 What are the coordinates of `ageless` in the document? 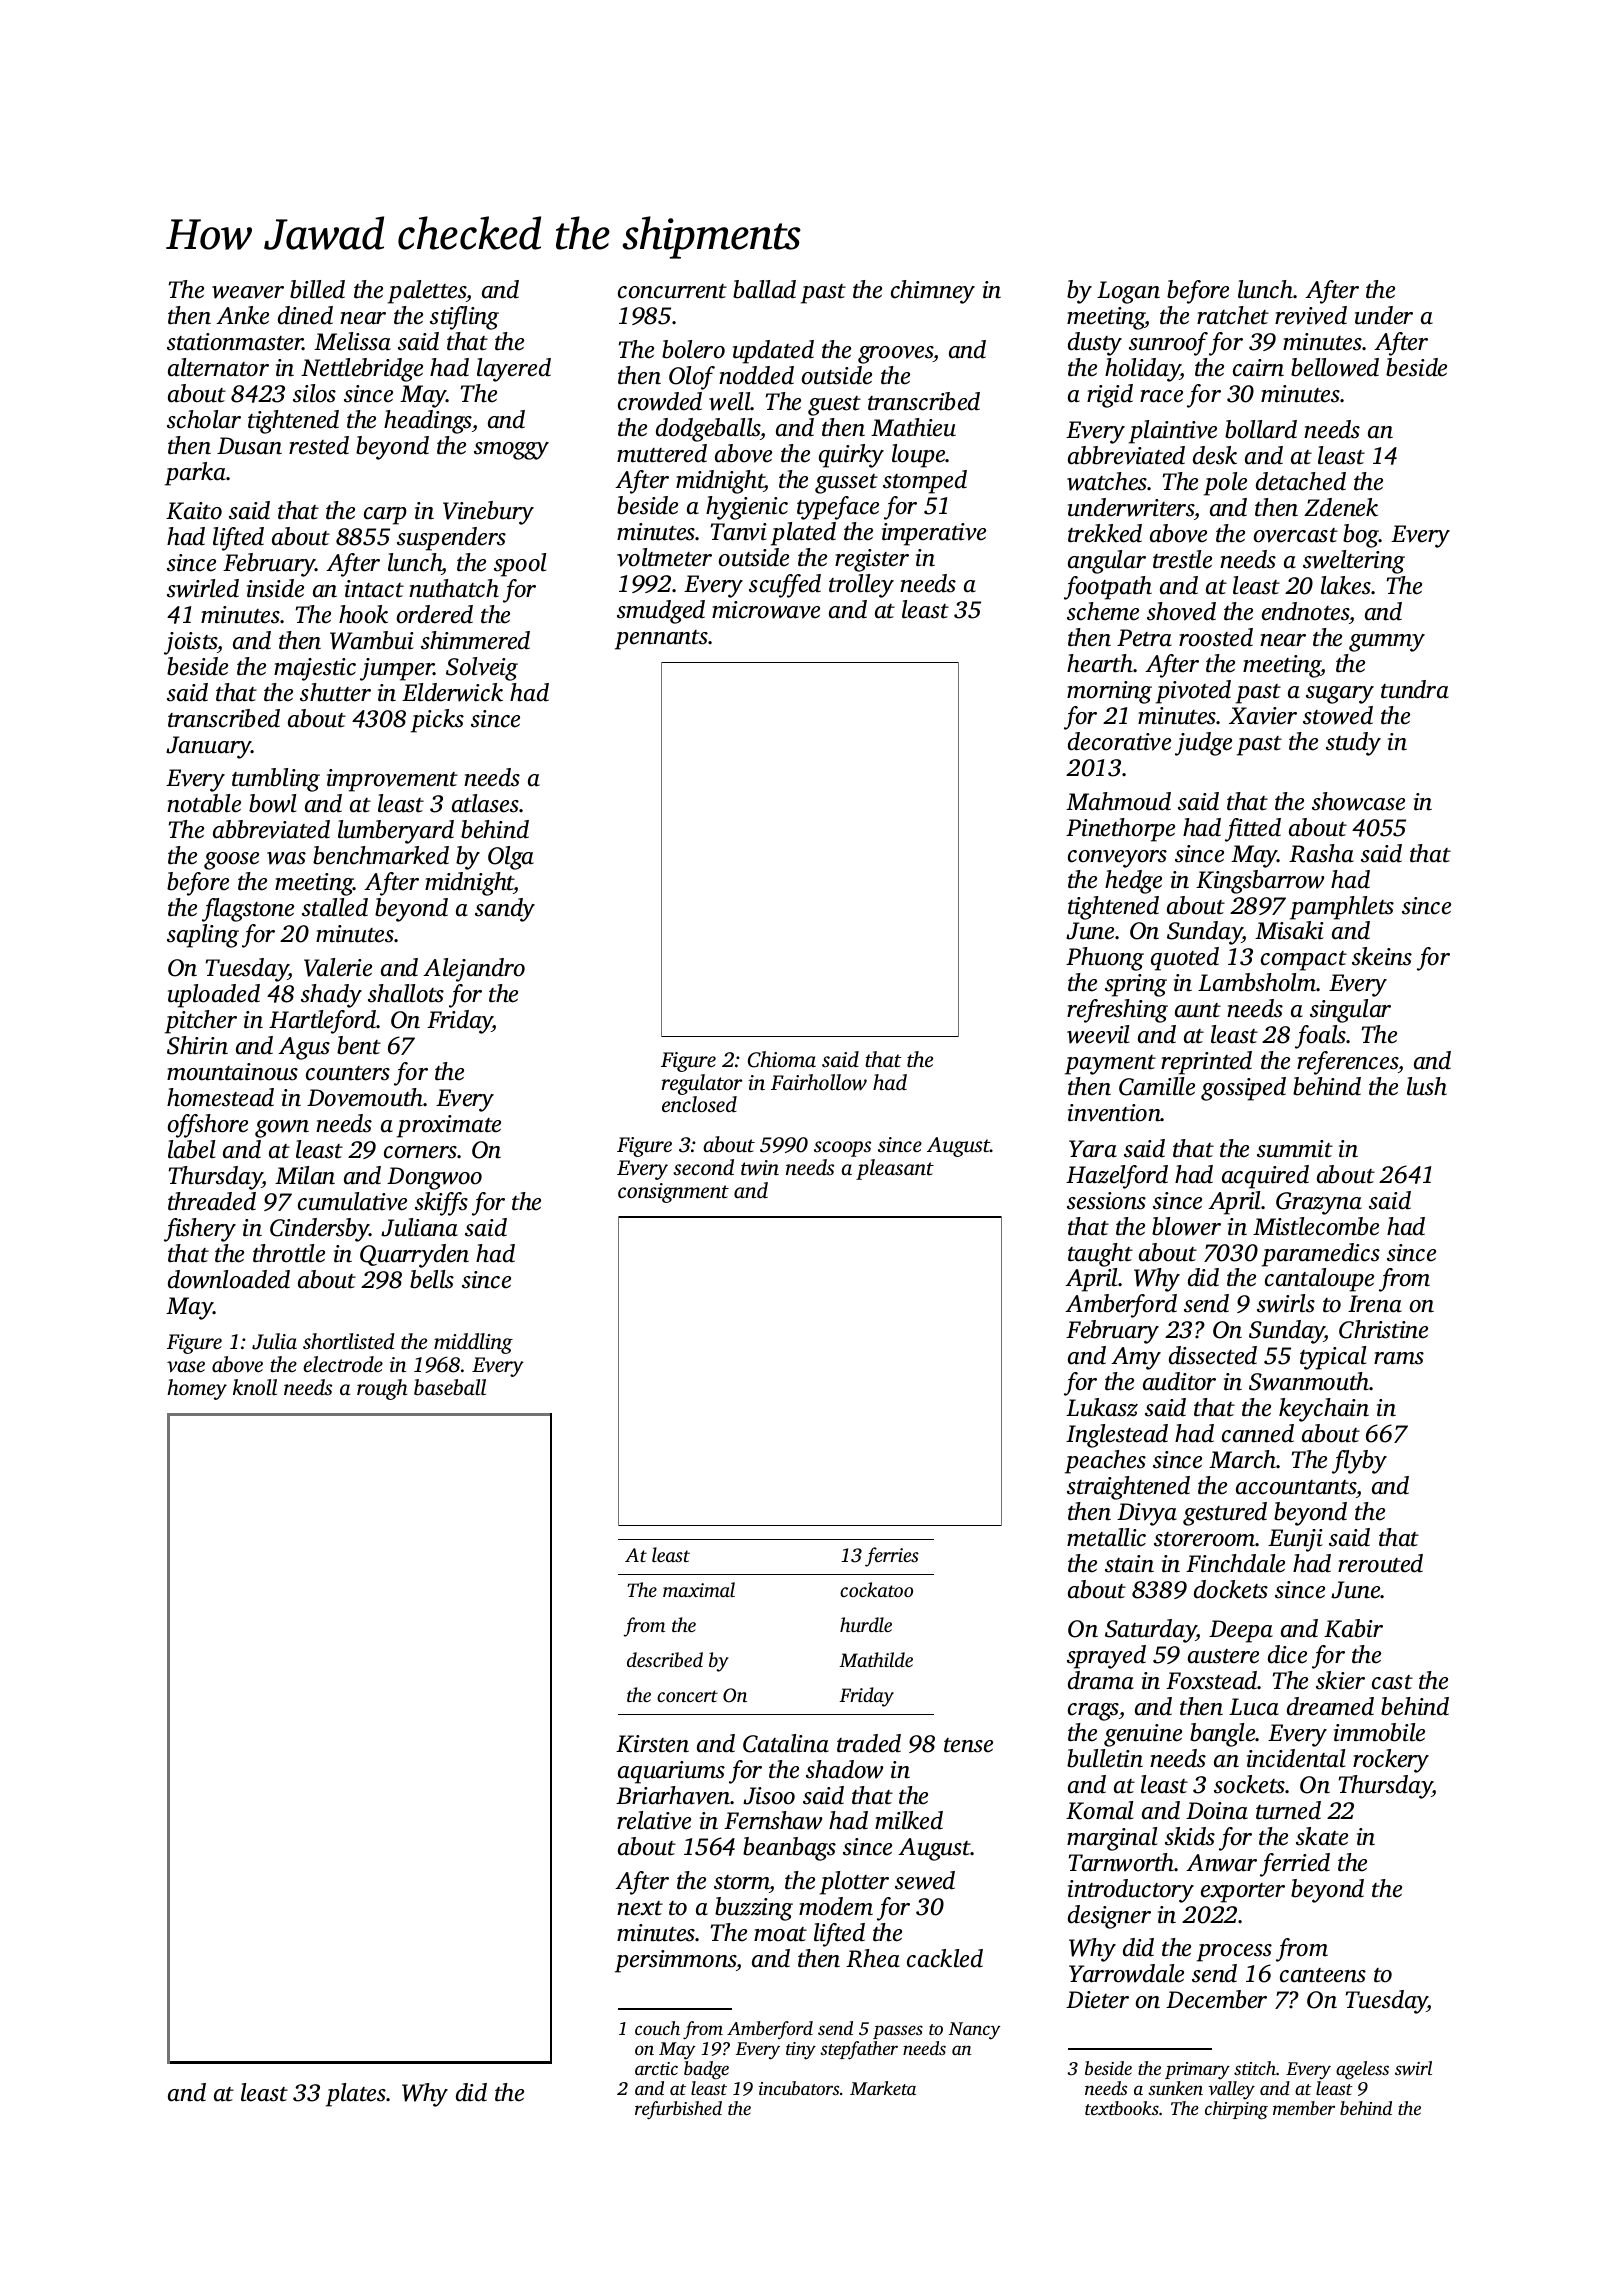 It's located at (1362, 2070).
